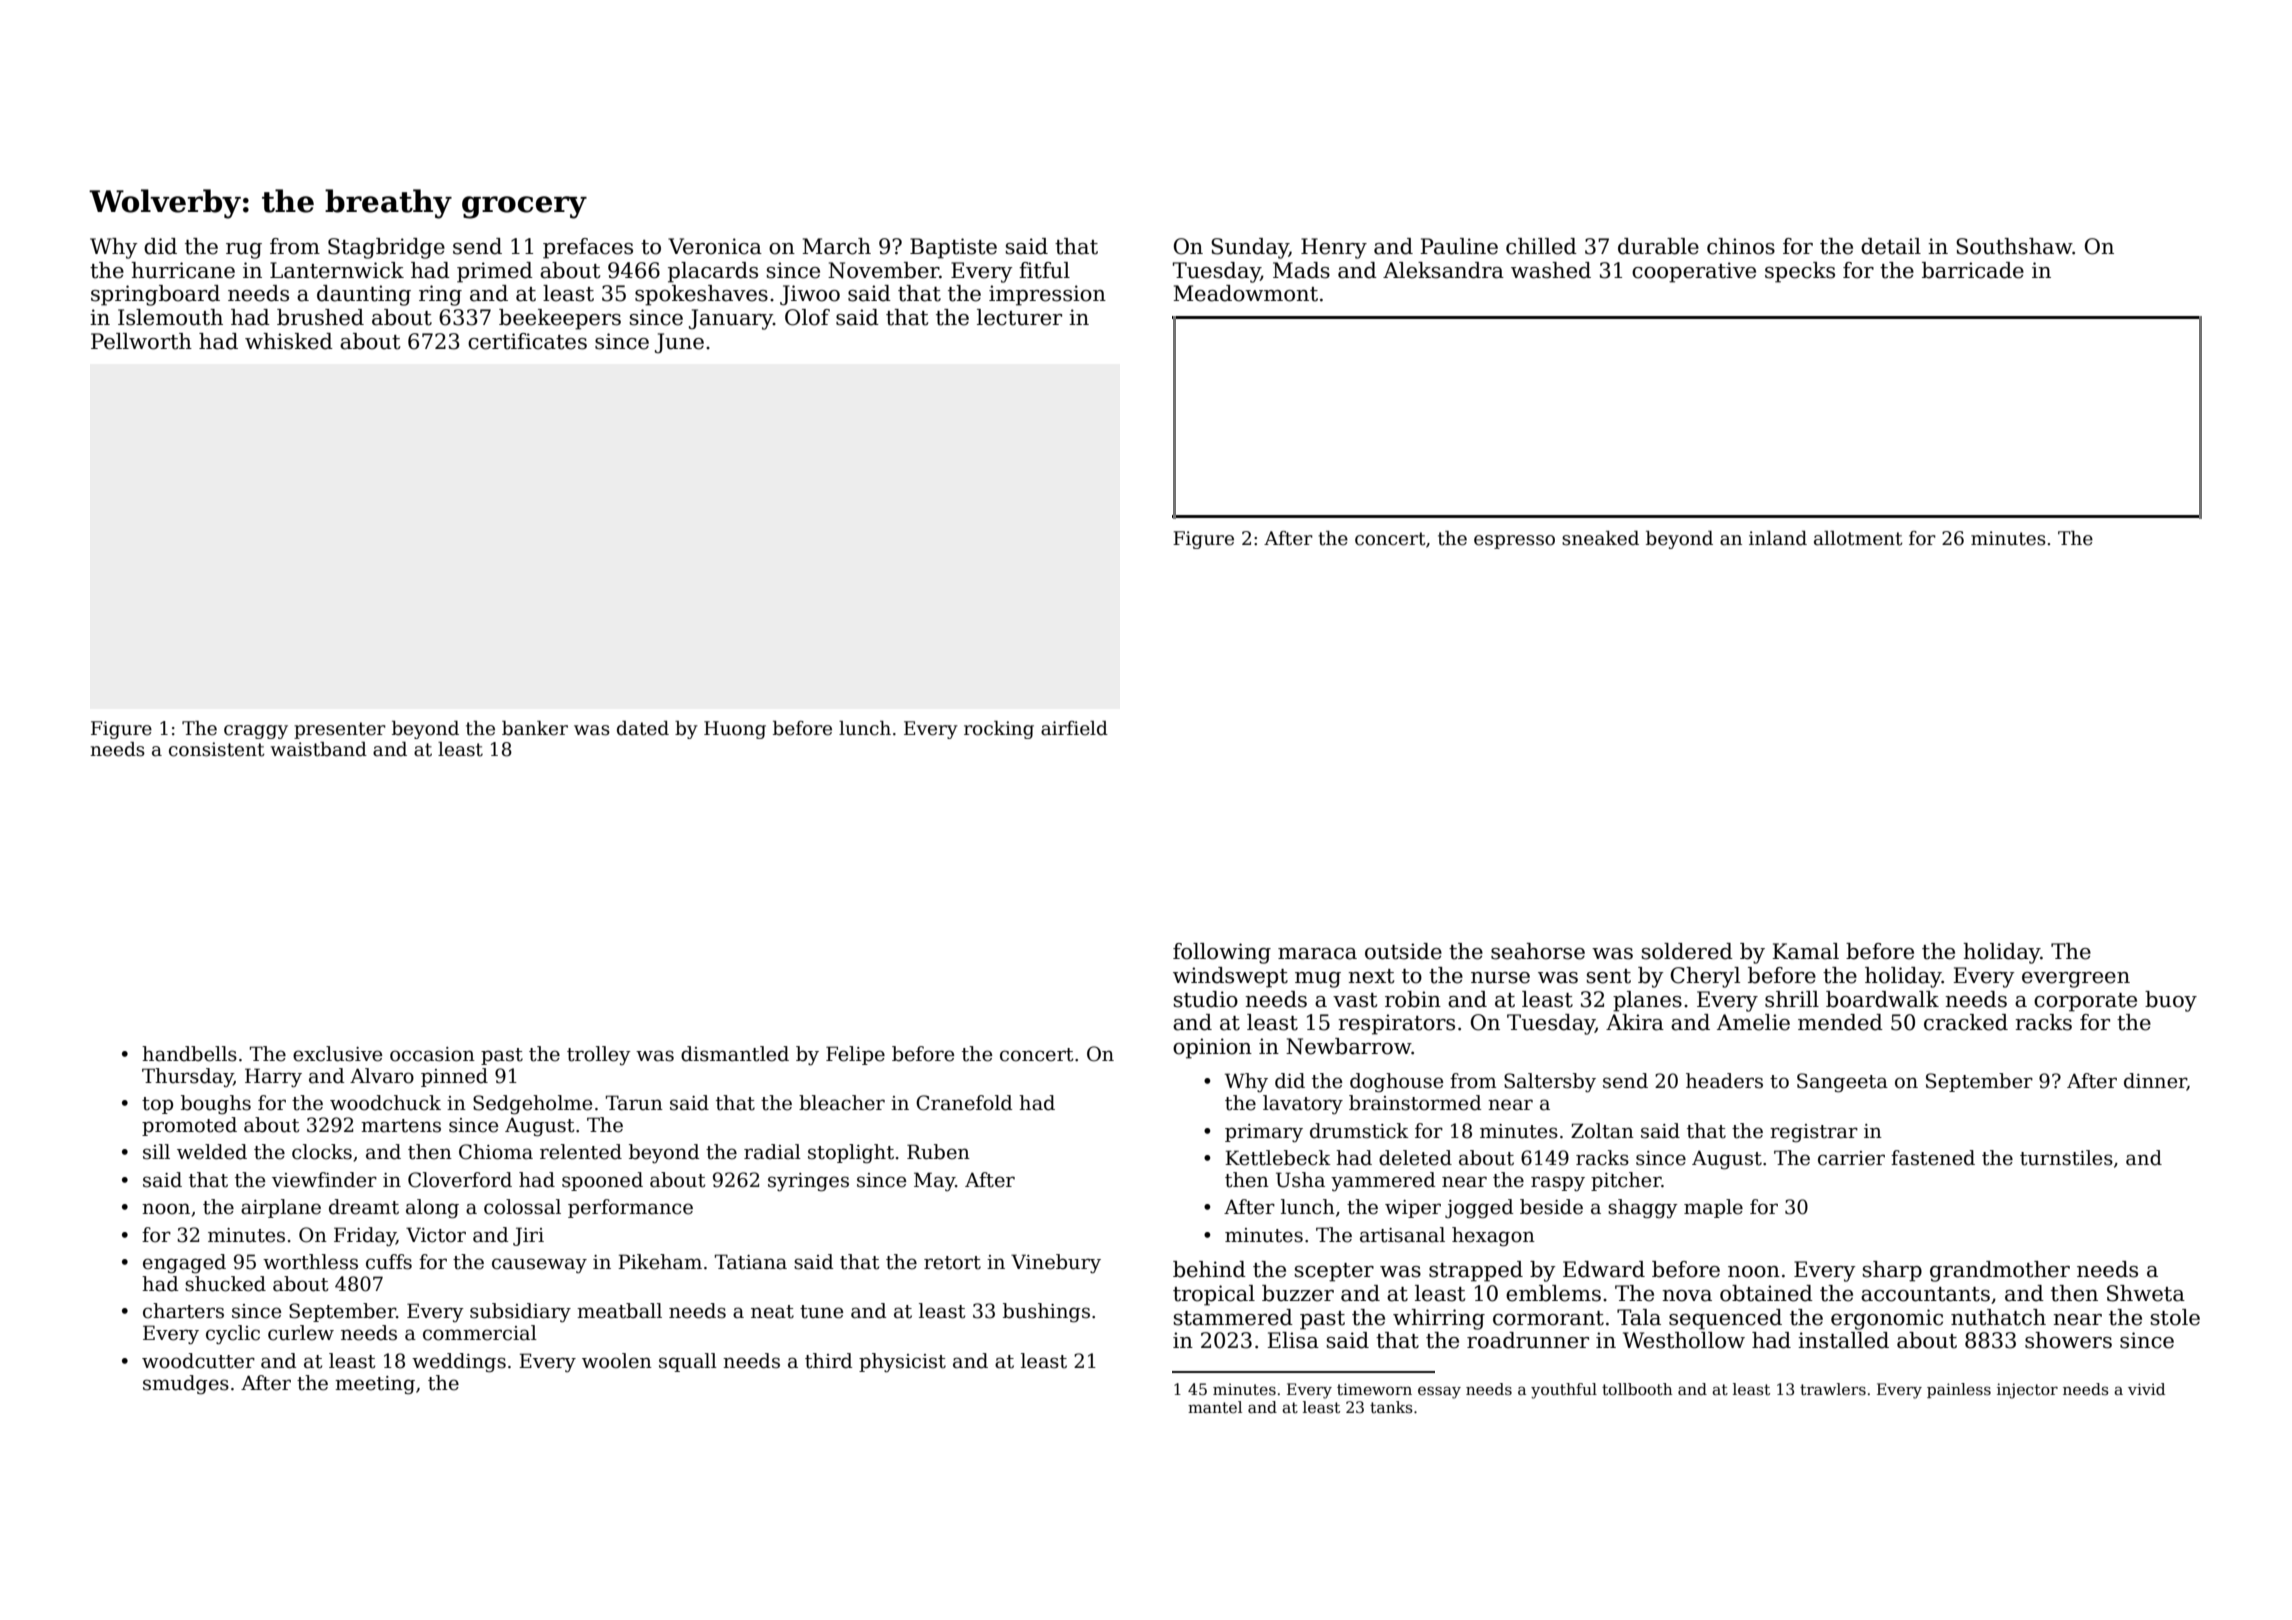 The width and height of the screenshot is (2292, 1620). Describe the element at coordinates (432, 1054) in the screenshot. I see `occasion` at that location.
